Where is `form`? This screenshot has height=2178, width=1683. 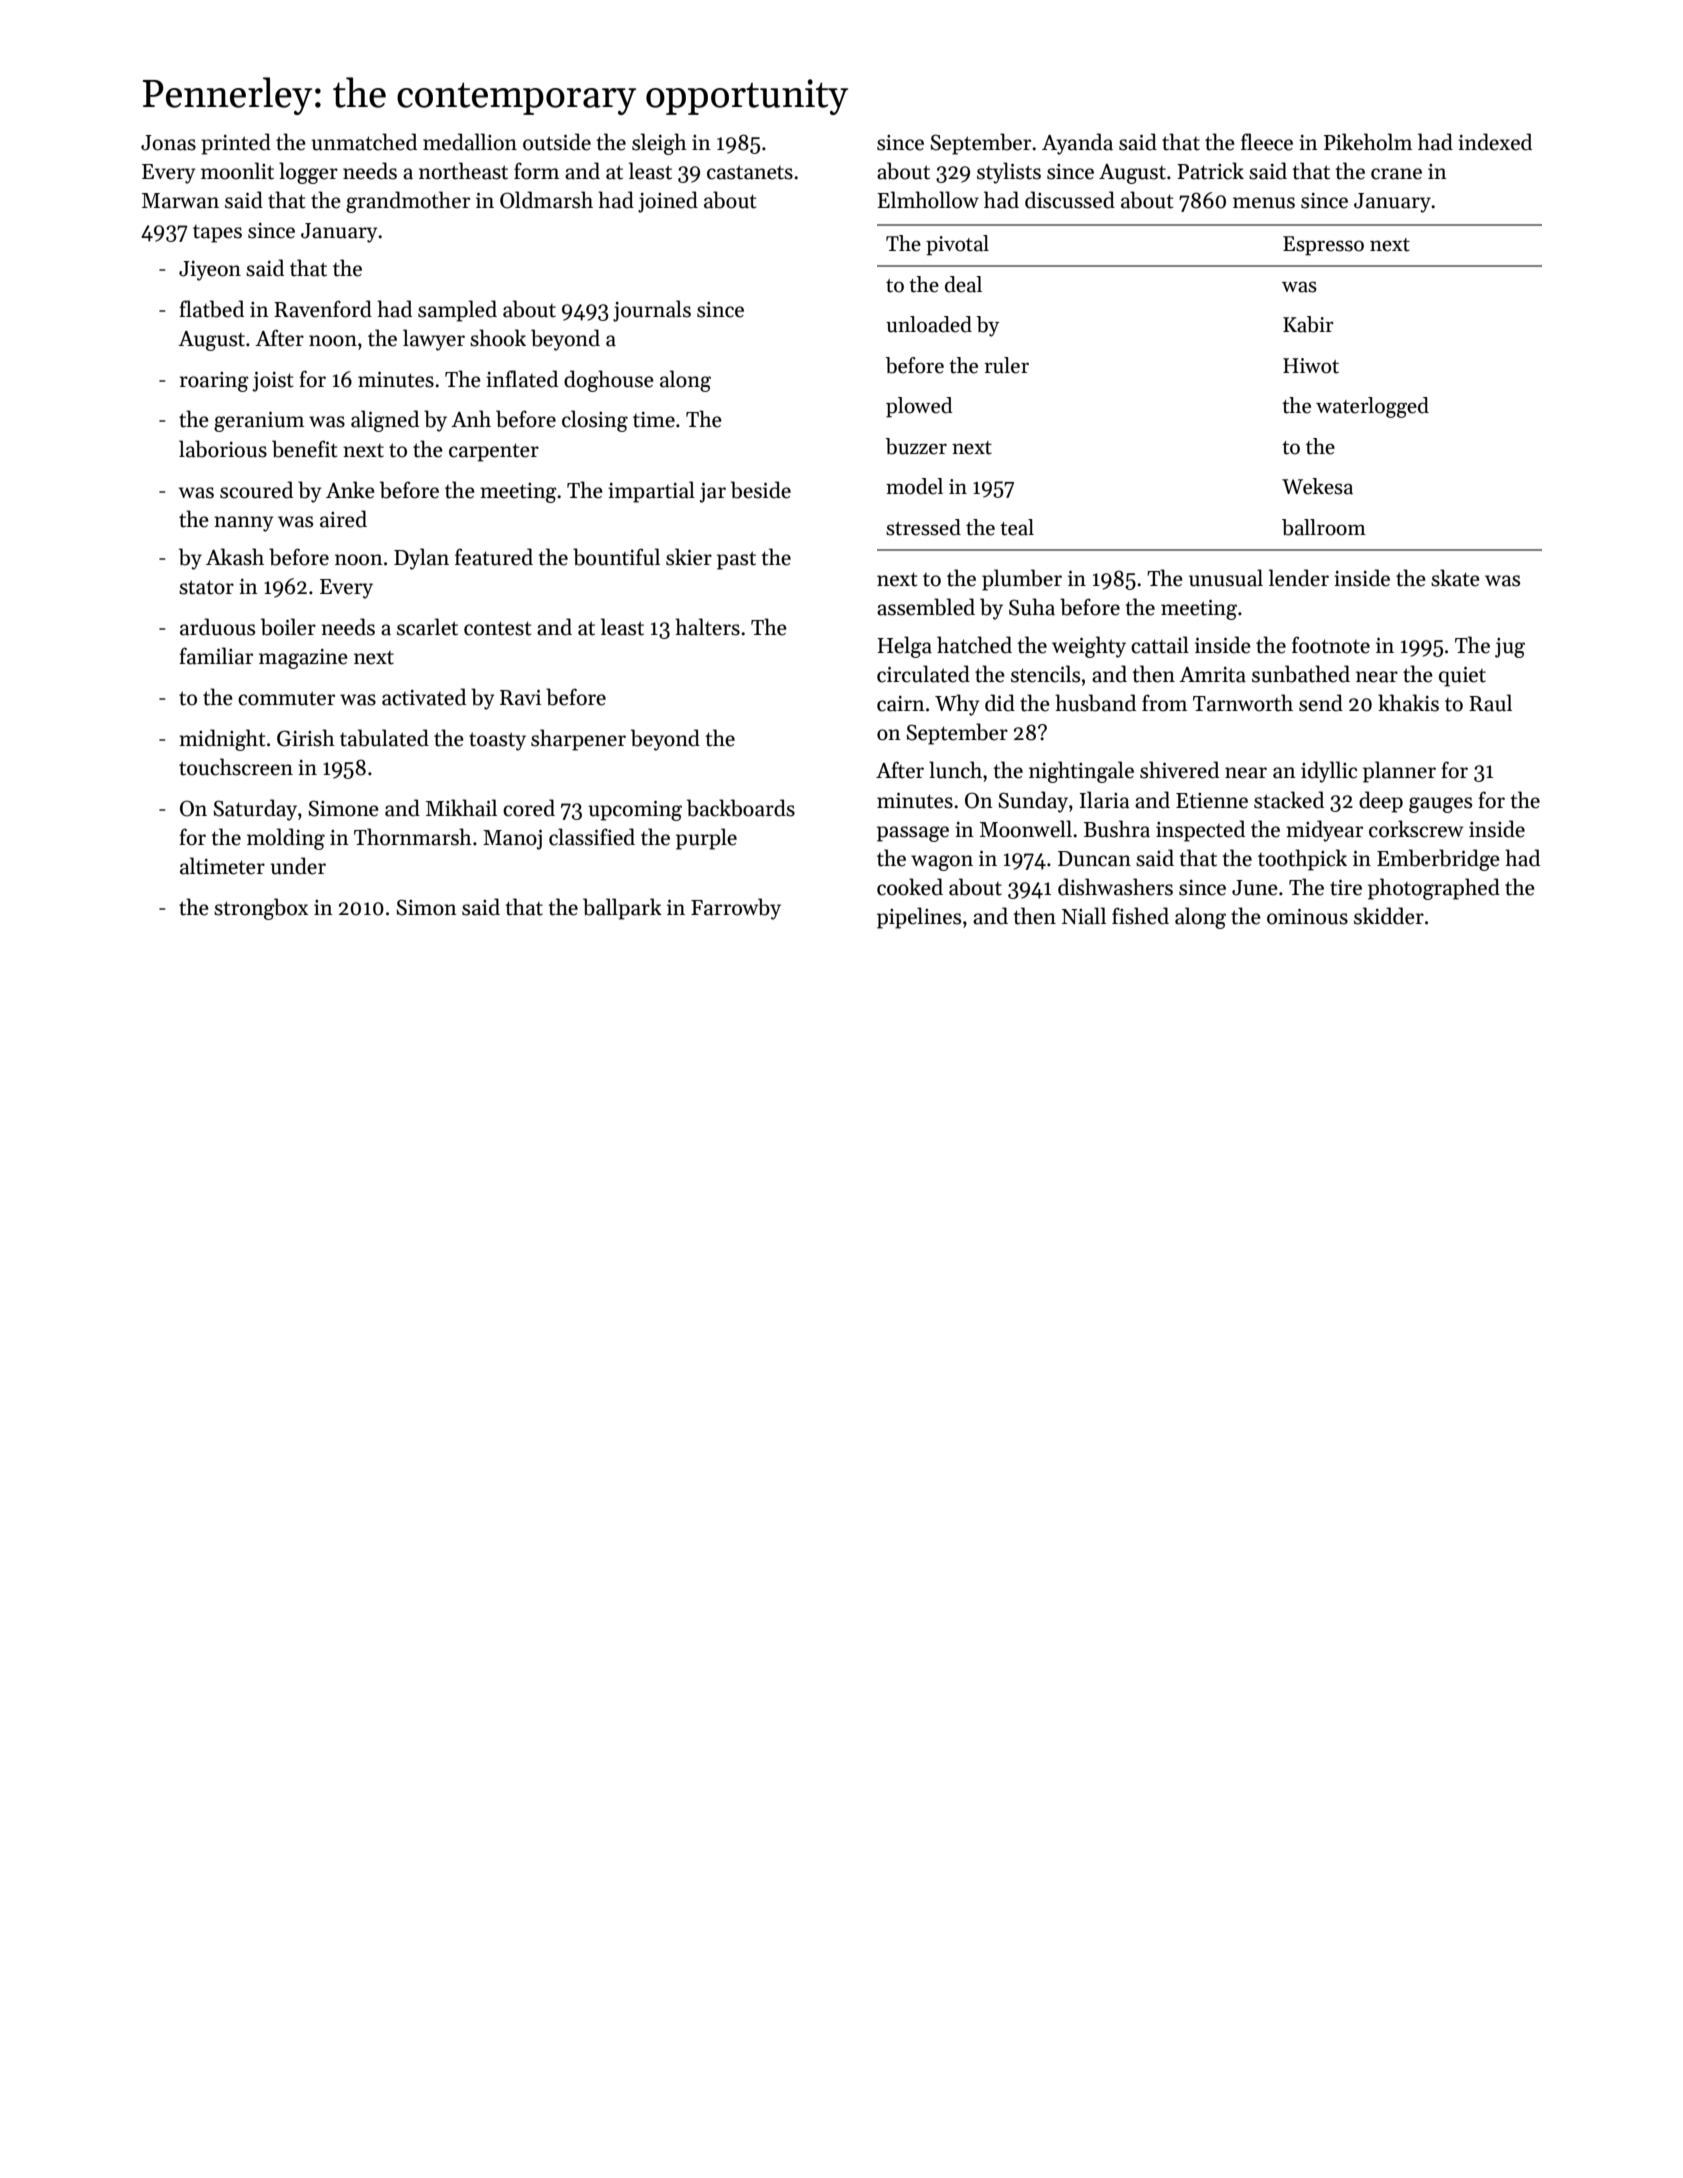
form is located at coordinates (536, 171).
